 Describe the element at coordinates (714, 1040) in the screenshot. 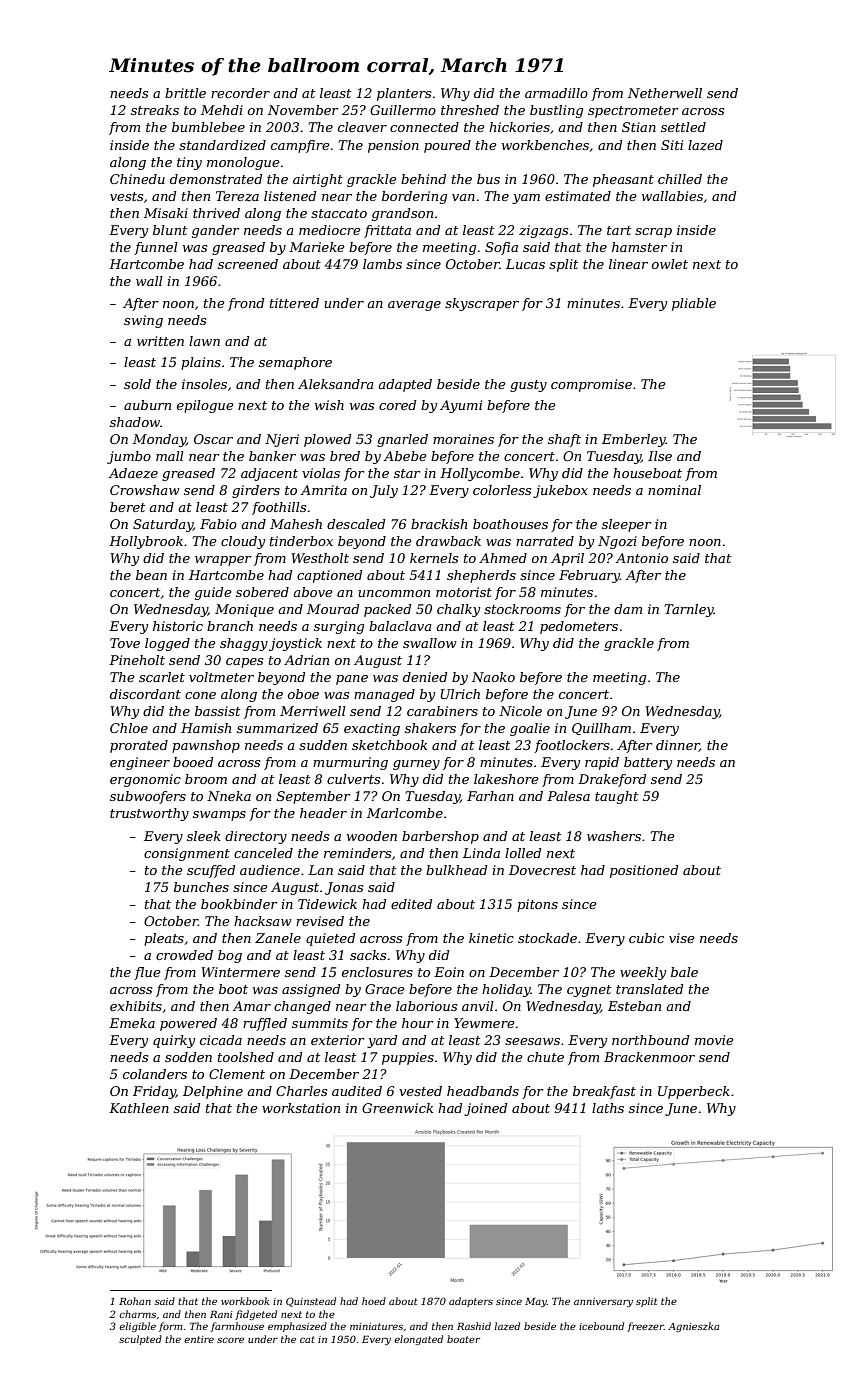

I see `movie` at that location.
